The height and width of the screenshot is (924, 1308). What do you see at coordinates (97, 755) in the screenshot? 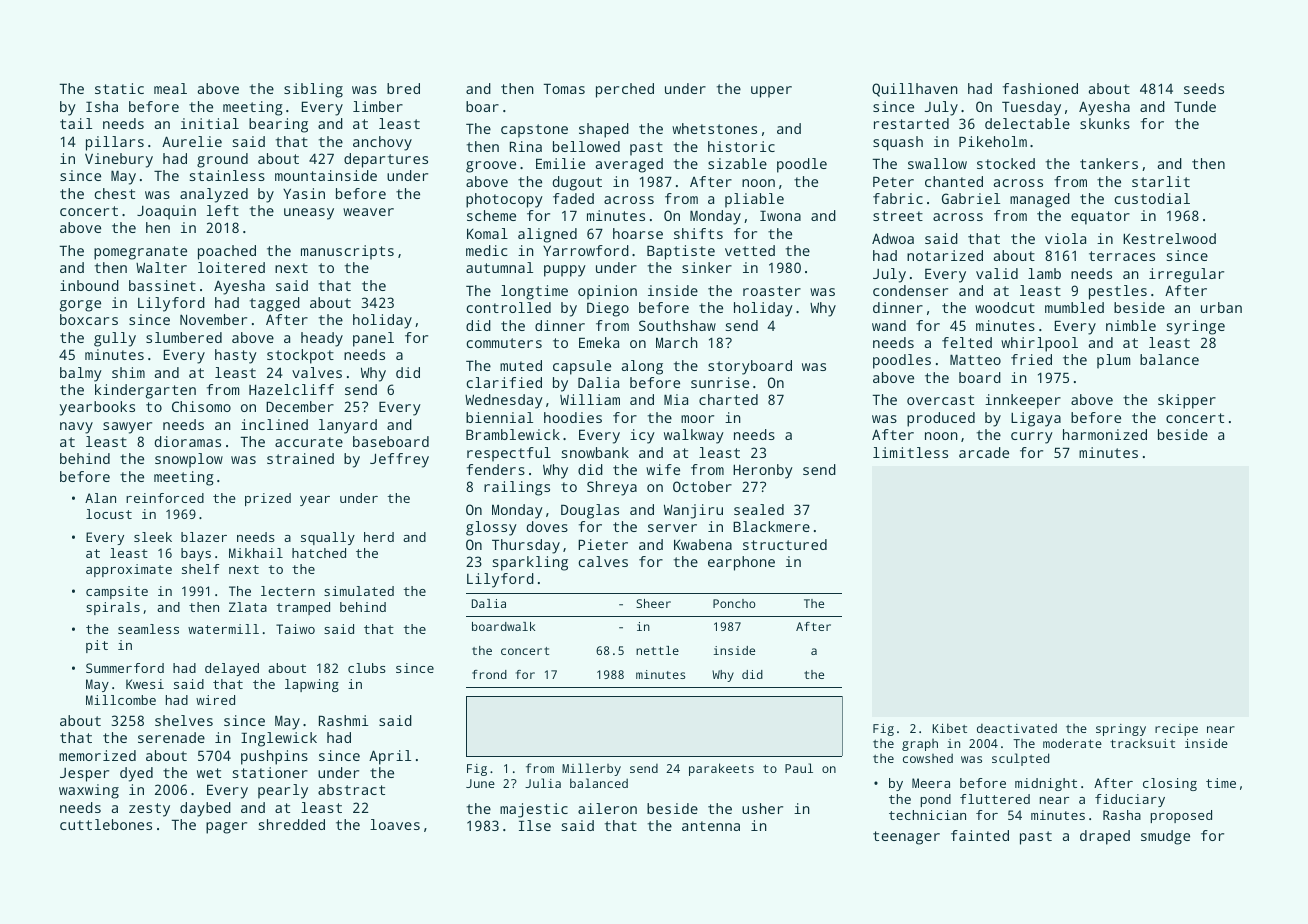
I see `memorized` at bounding box center [97, 755].
